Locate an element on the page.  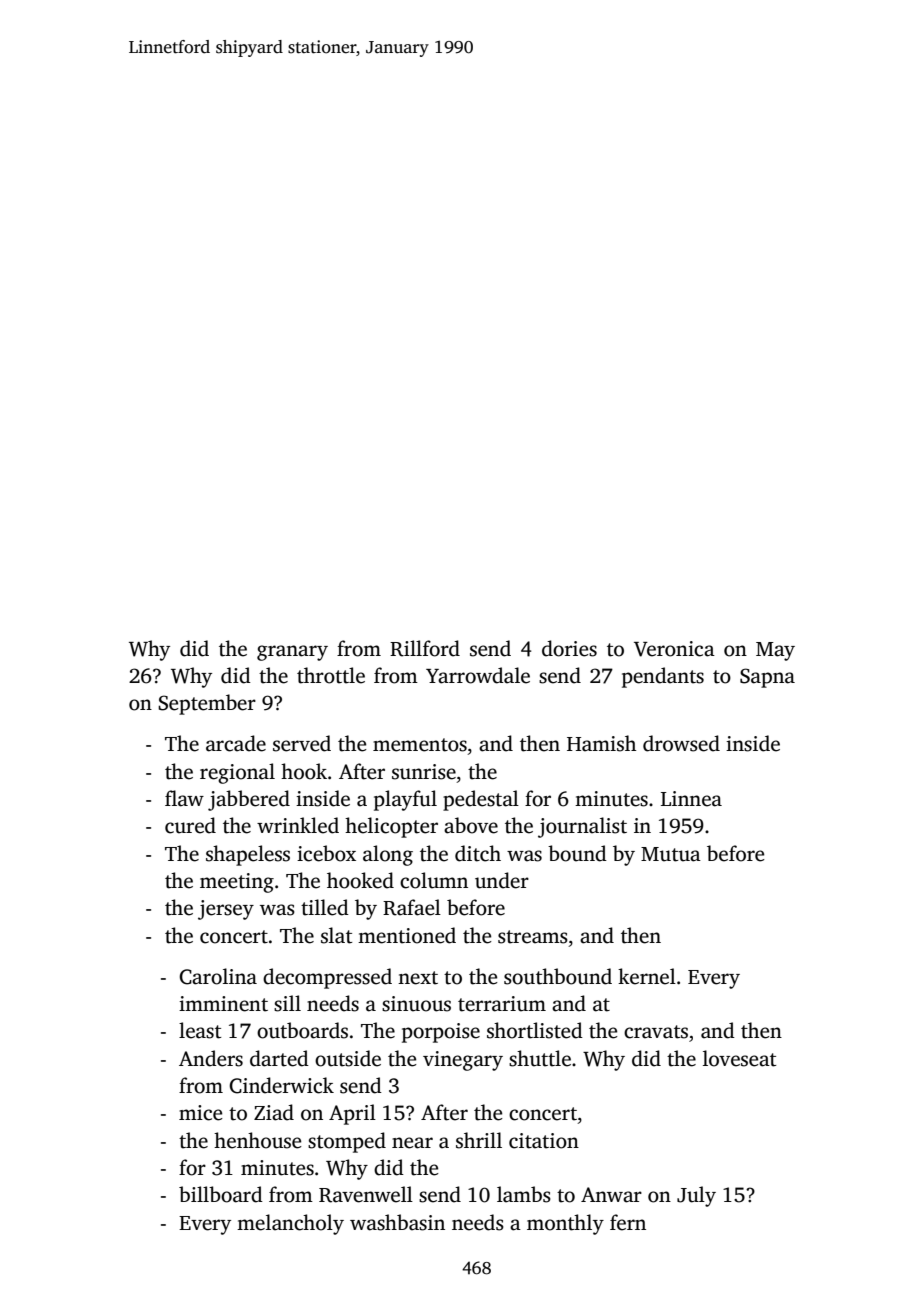
granary is located at coordinates (292, 653).
